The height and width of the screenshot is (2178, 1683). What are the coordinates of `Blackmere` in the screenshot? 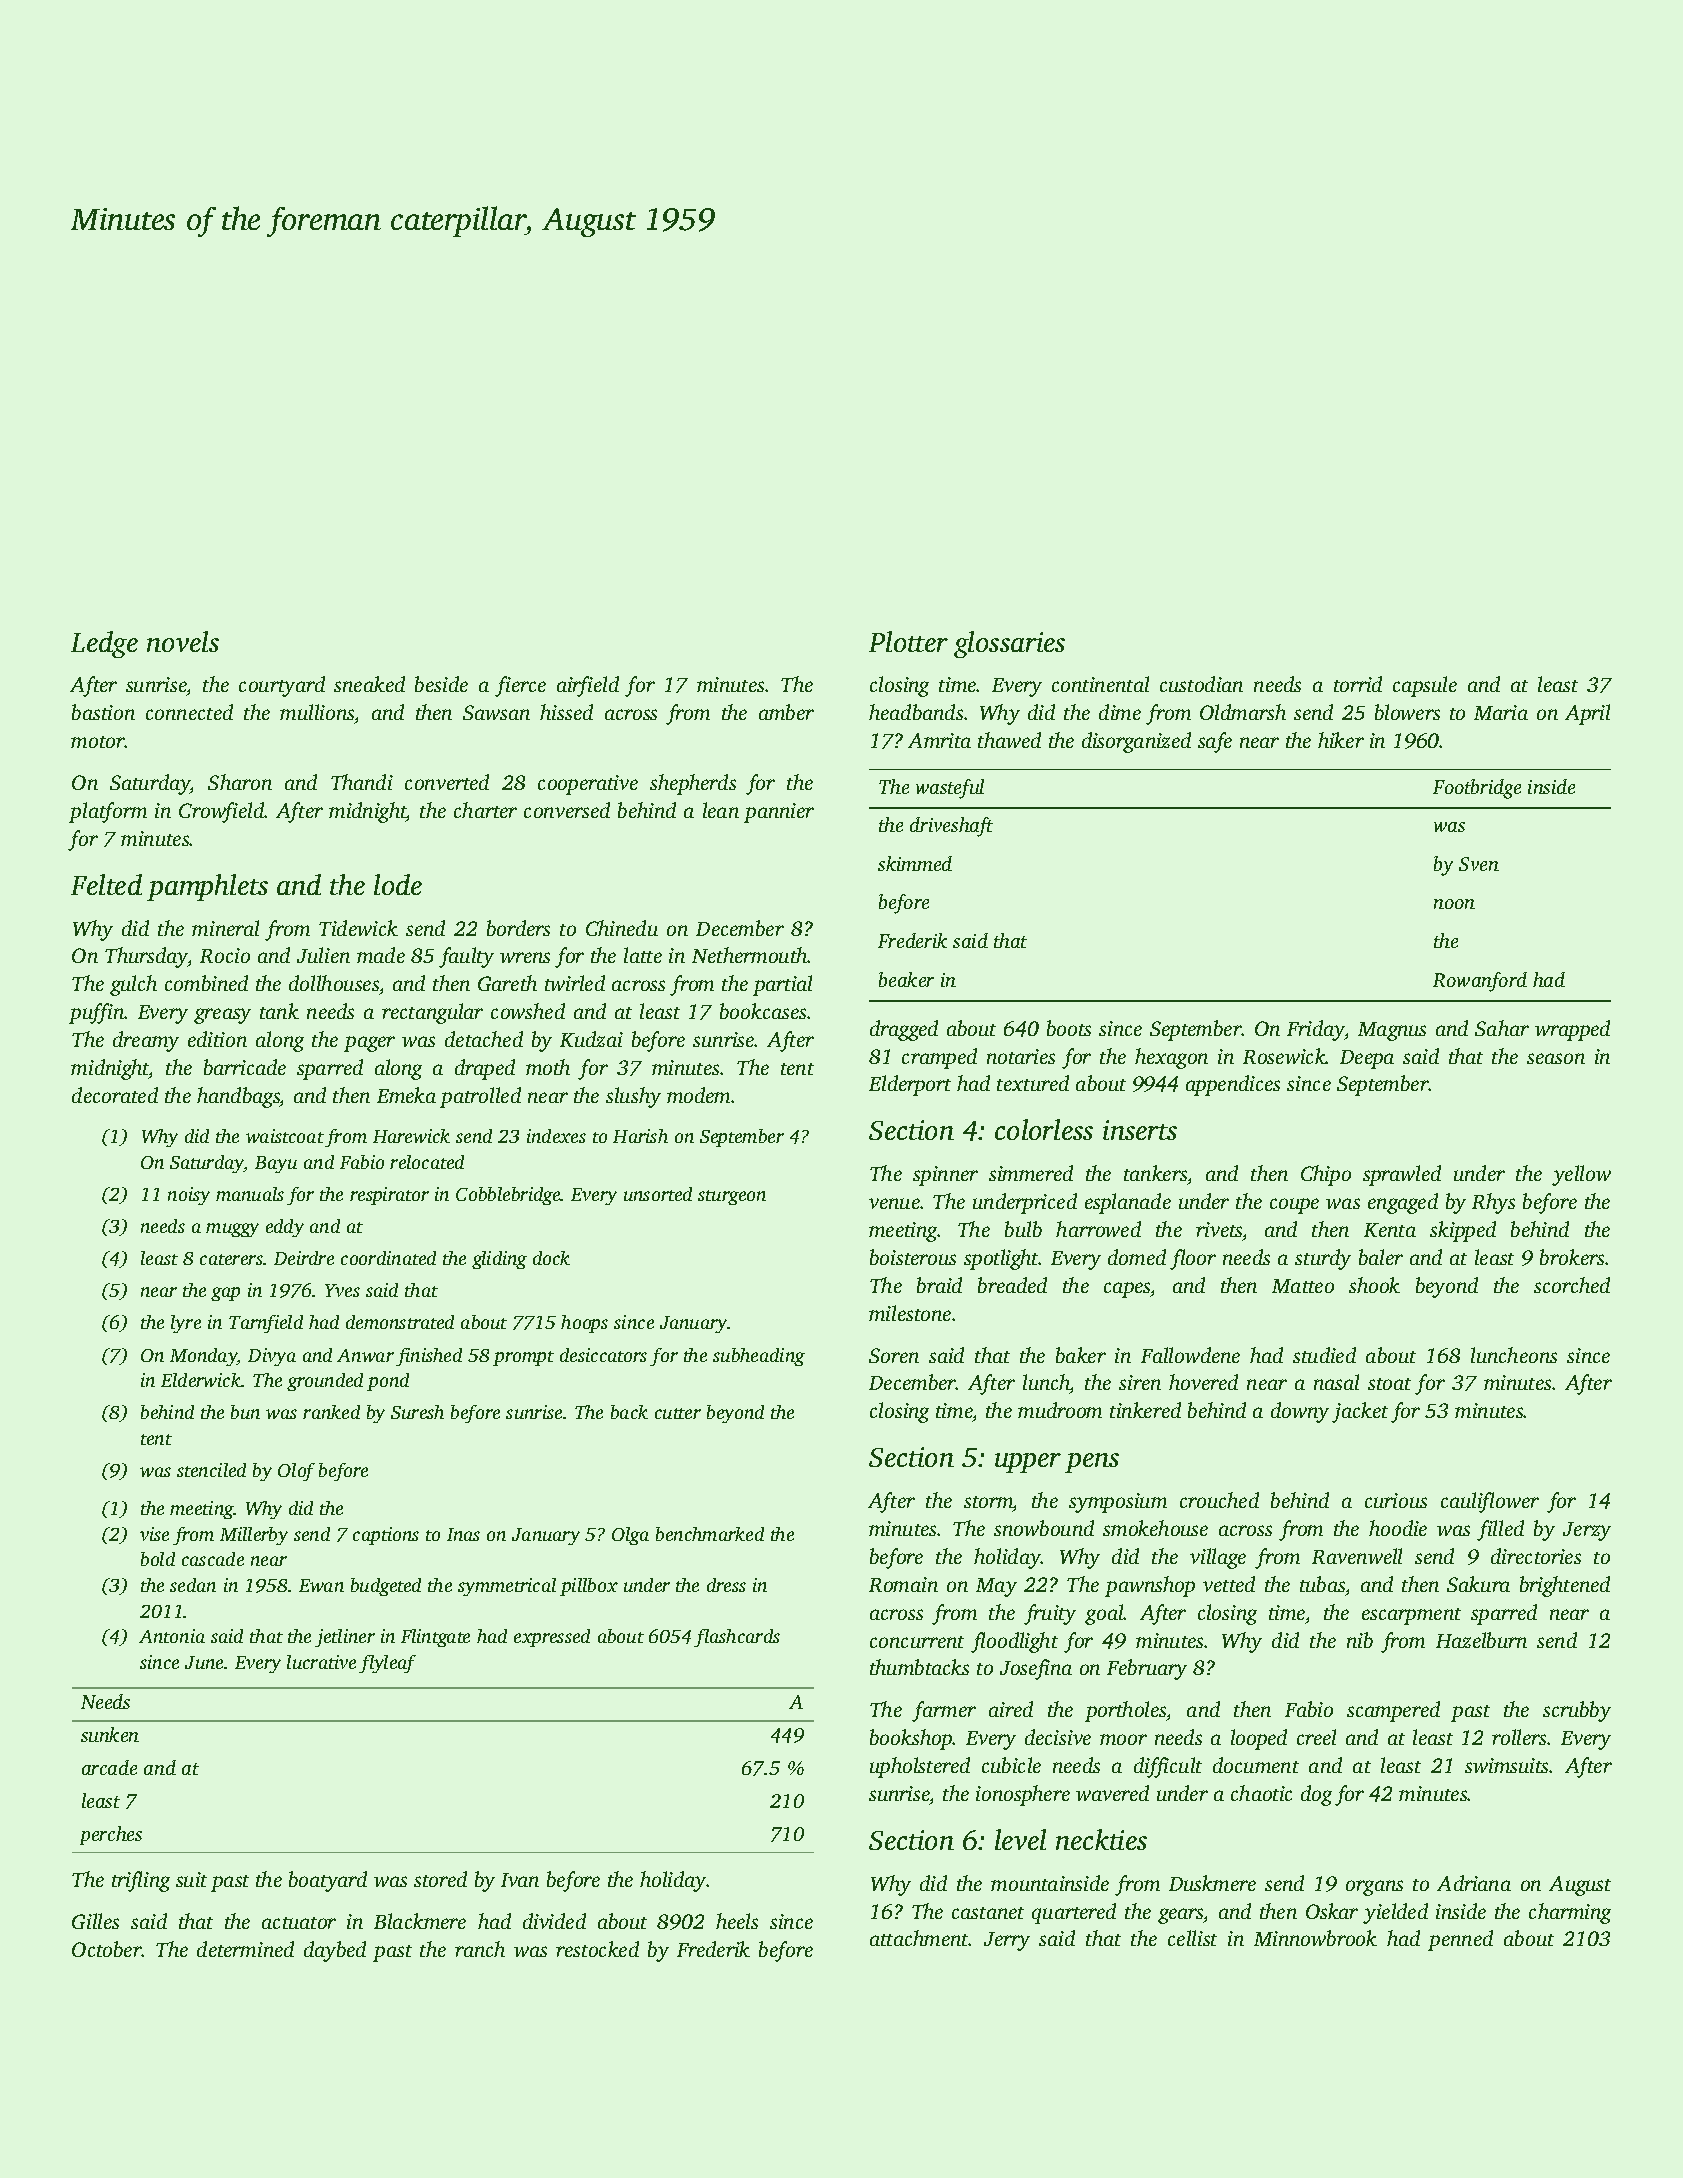 It's located at (420, 1921).
